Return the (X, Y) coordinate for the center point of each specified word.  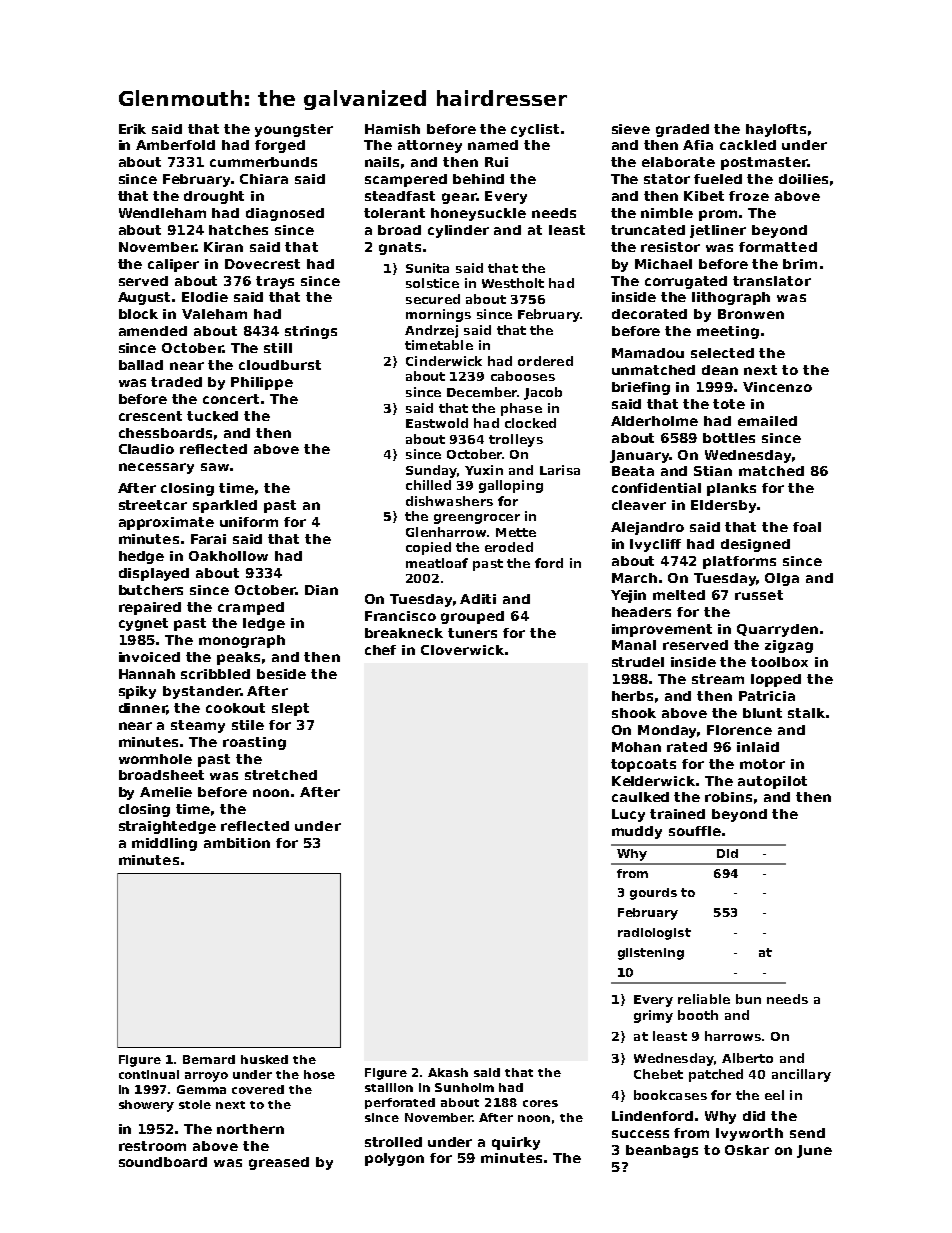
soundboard (163, 1162)
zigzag (789, 646)
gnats (400, 248)
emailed (767, 421)
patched (716, 1075)
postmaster (764, 163)
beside (281, 674)
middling (164, 844)
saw (215, 467)
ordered (545, 361)
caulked (640, 797)
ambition (237, 843)
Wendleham (162, 213)
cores (540, 1103)
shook (634, 713)
